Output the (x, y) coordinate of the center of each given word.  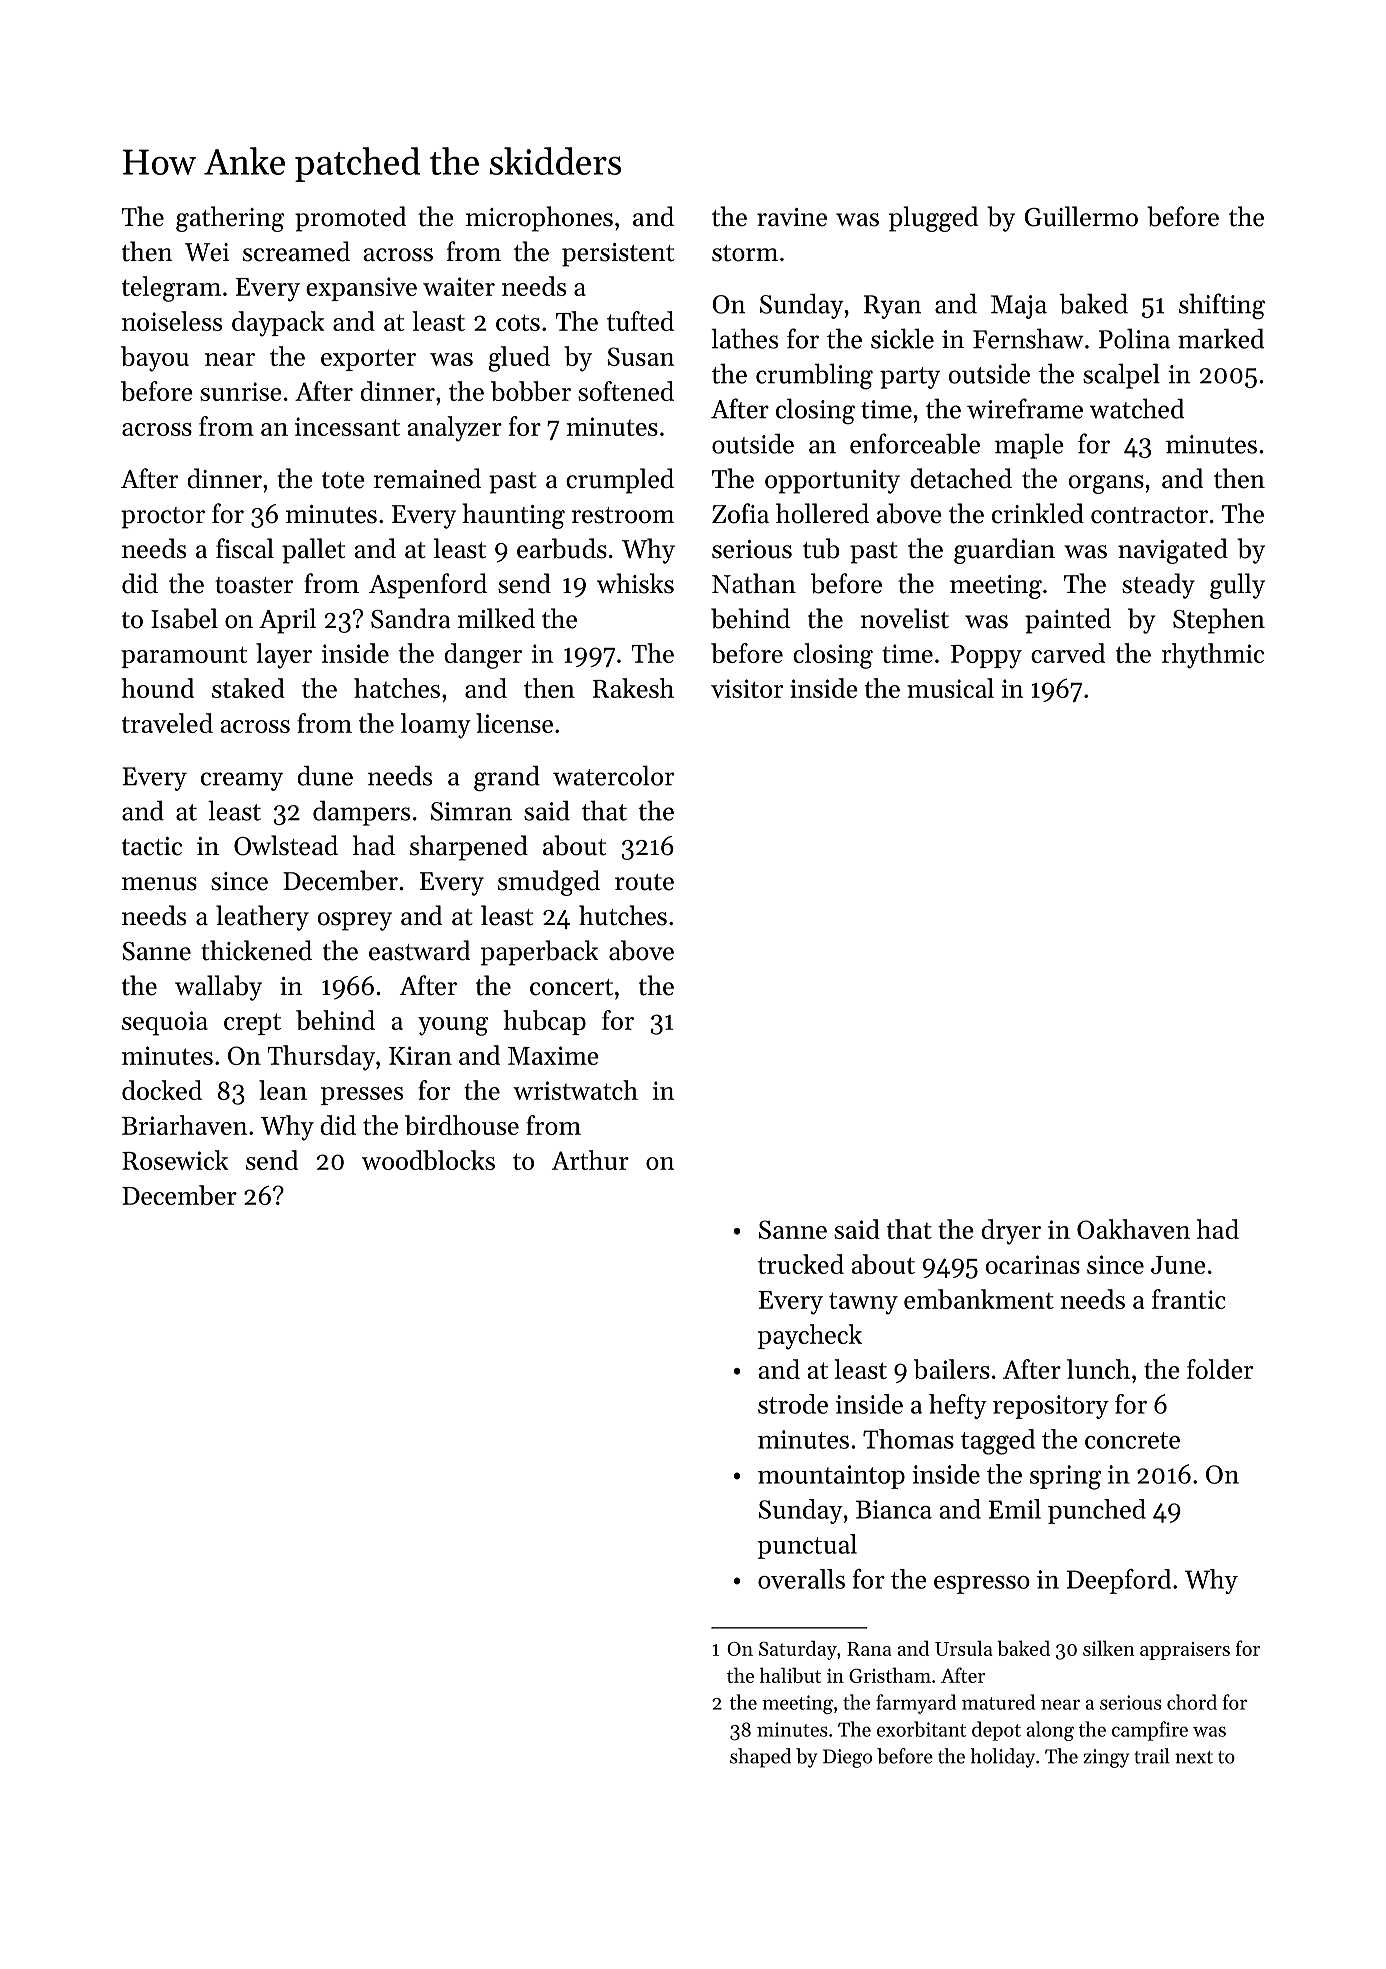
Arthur (590, 1160)
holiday (1003, 1758)
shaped (760, 1758)
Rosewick (175, 1160)
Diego (847, 1758)
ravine (792, 217)
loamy (436, 726)
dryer (1011, 1232)
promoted (350, 219)
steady (1158, 586)
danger (483, 656)
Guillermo (1081, 216)
